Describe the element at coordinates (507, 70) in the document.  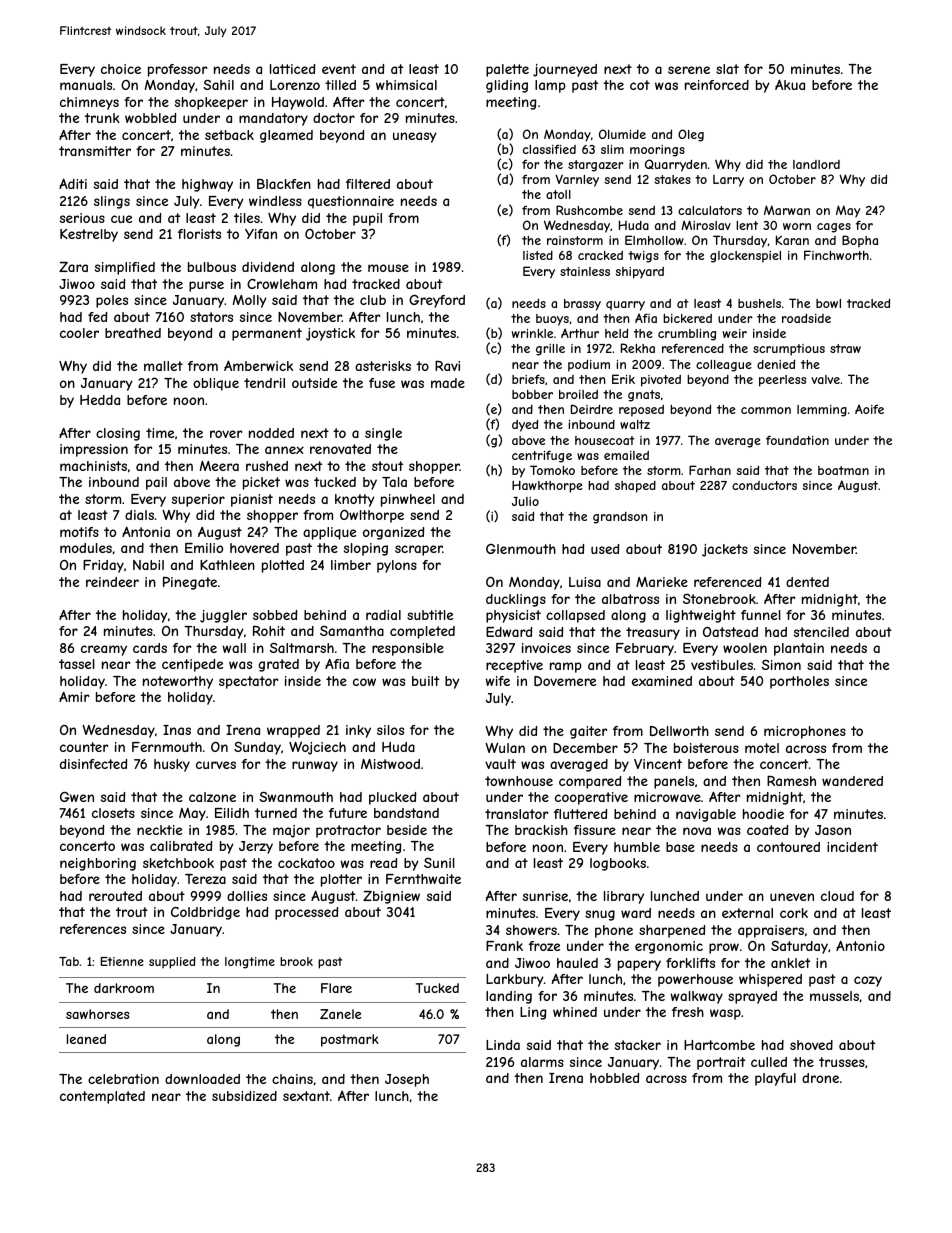
I see `palette` at that location.
